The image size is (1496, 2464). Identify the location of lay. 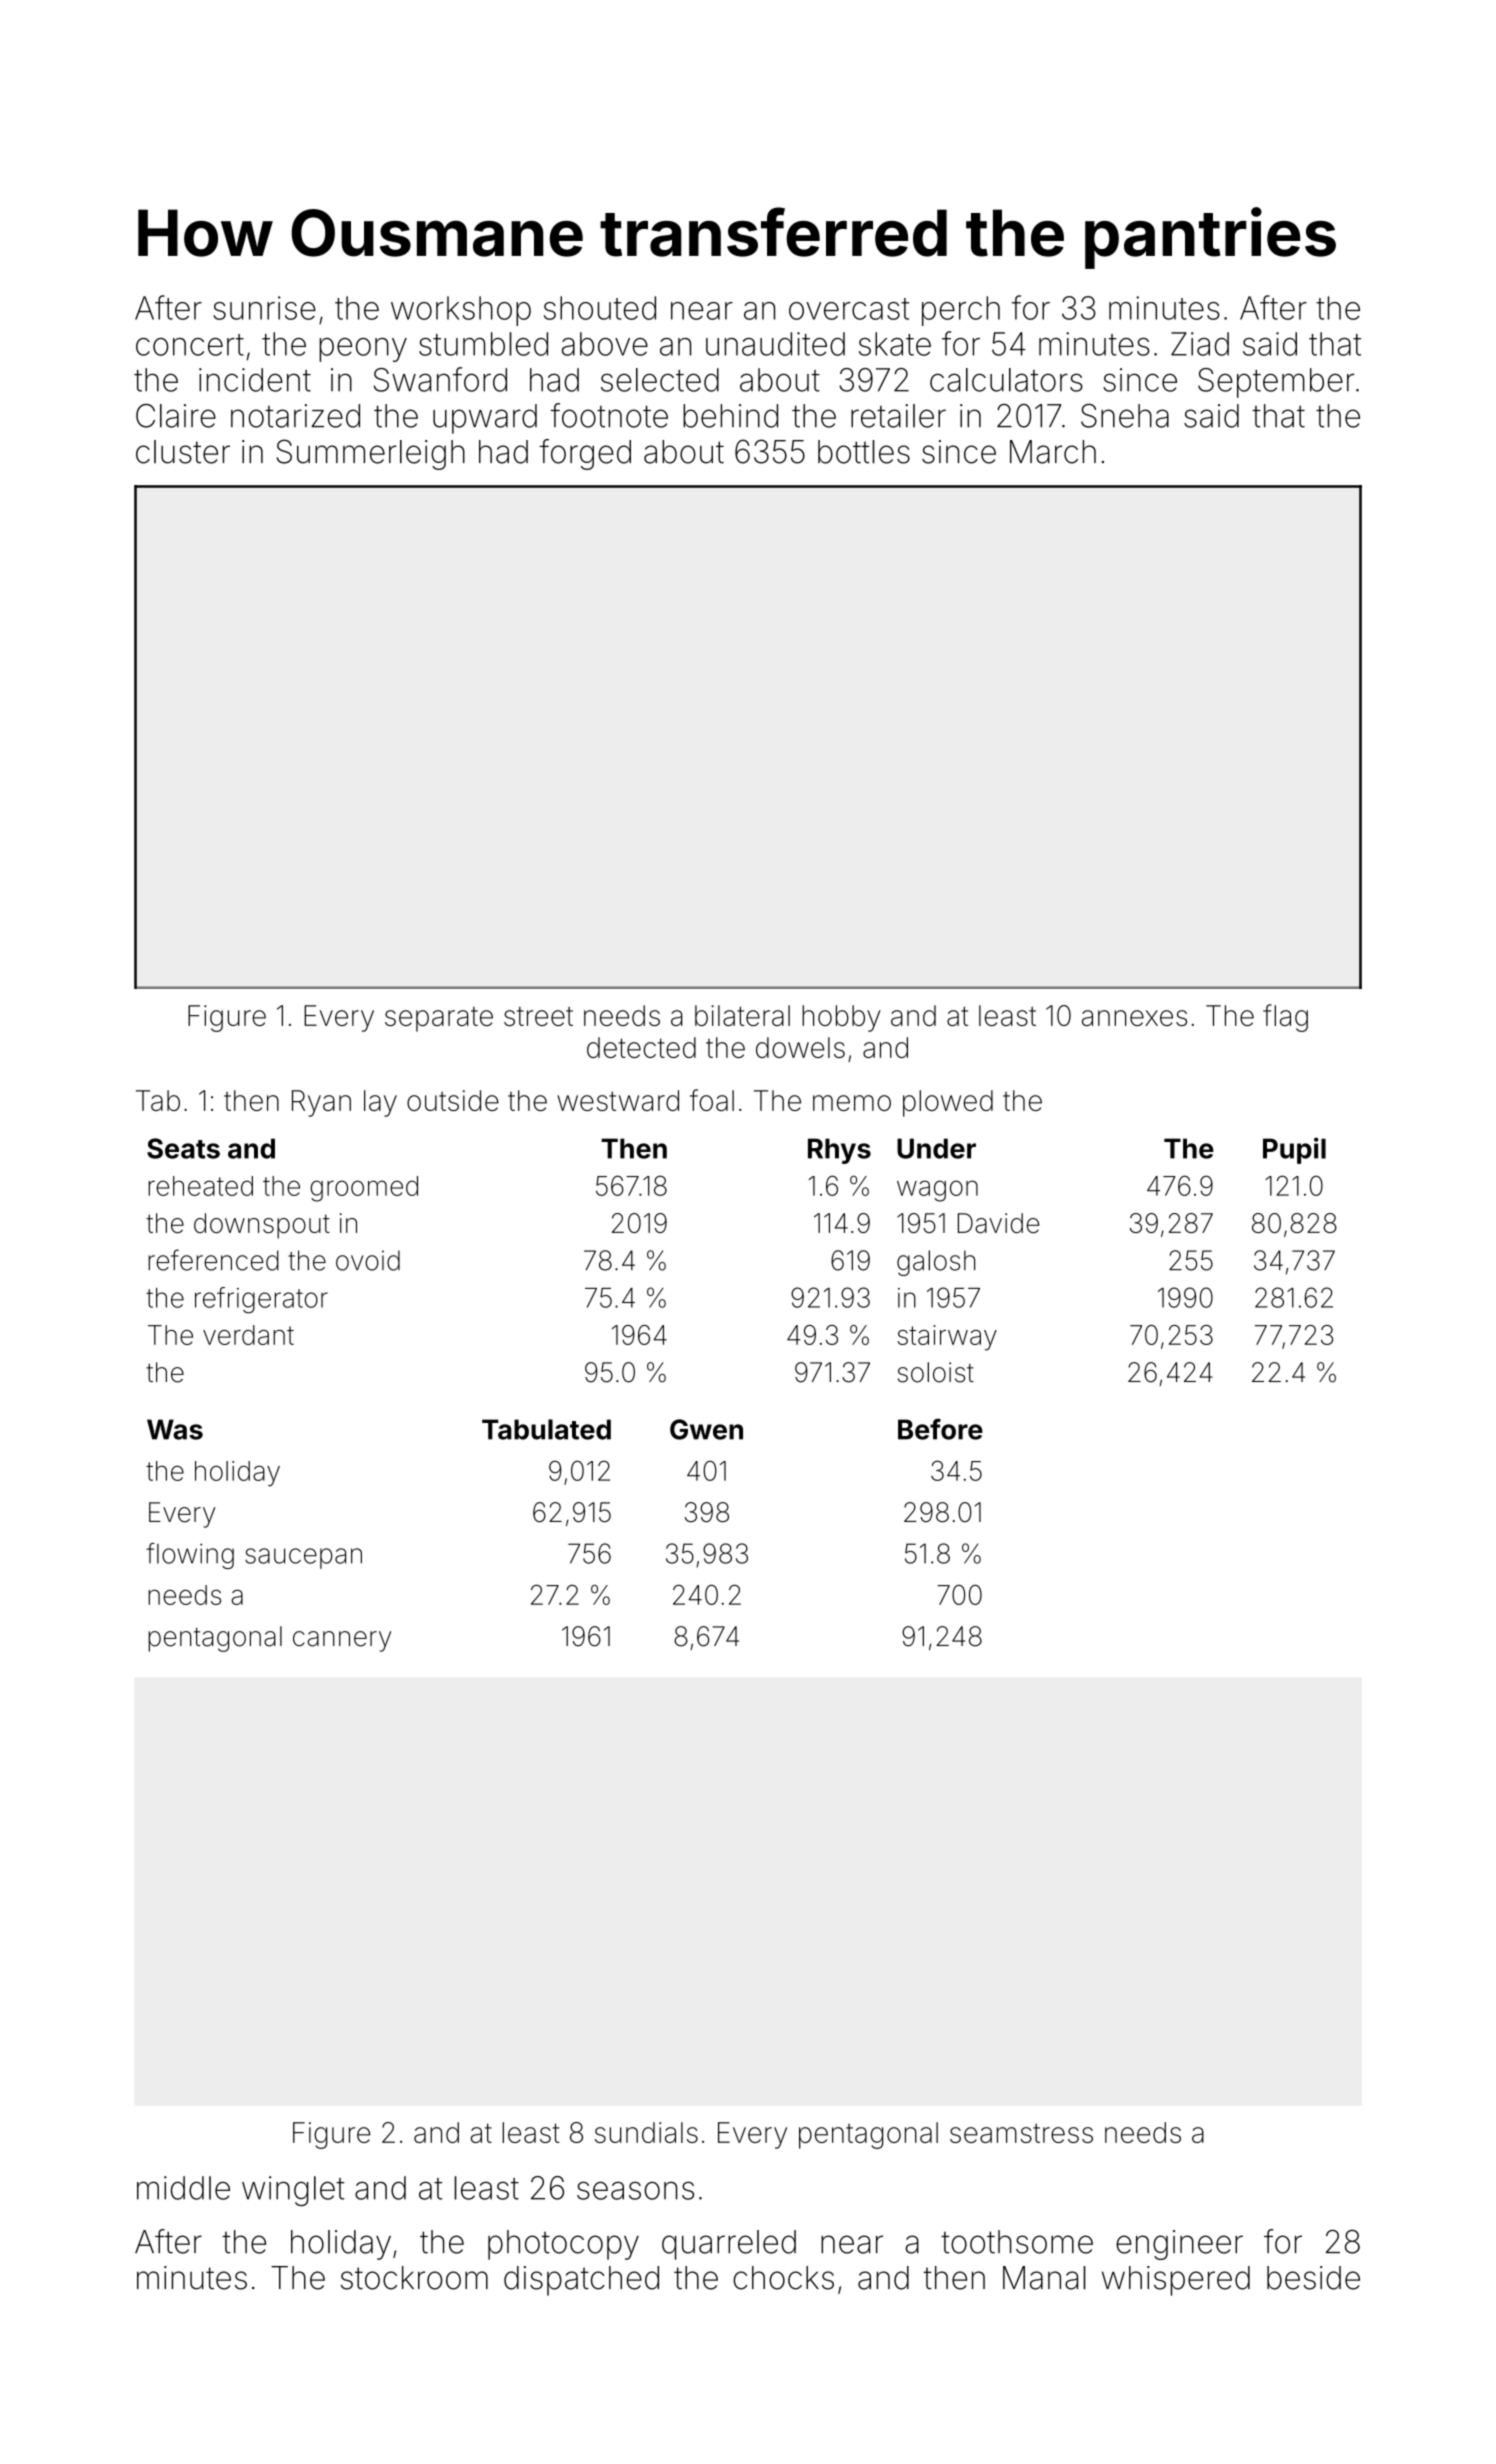
(380, 1103).
